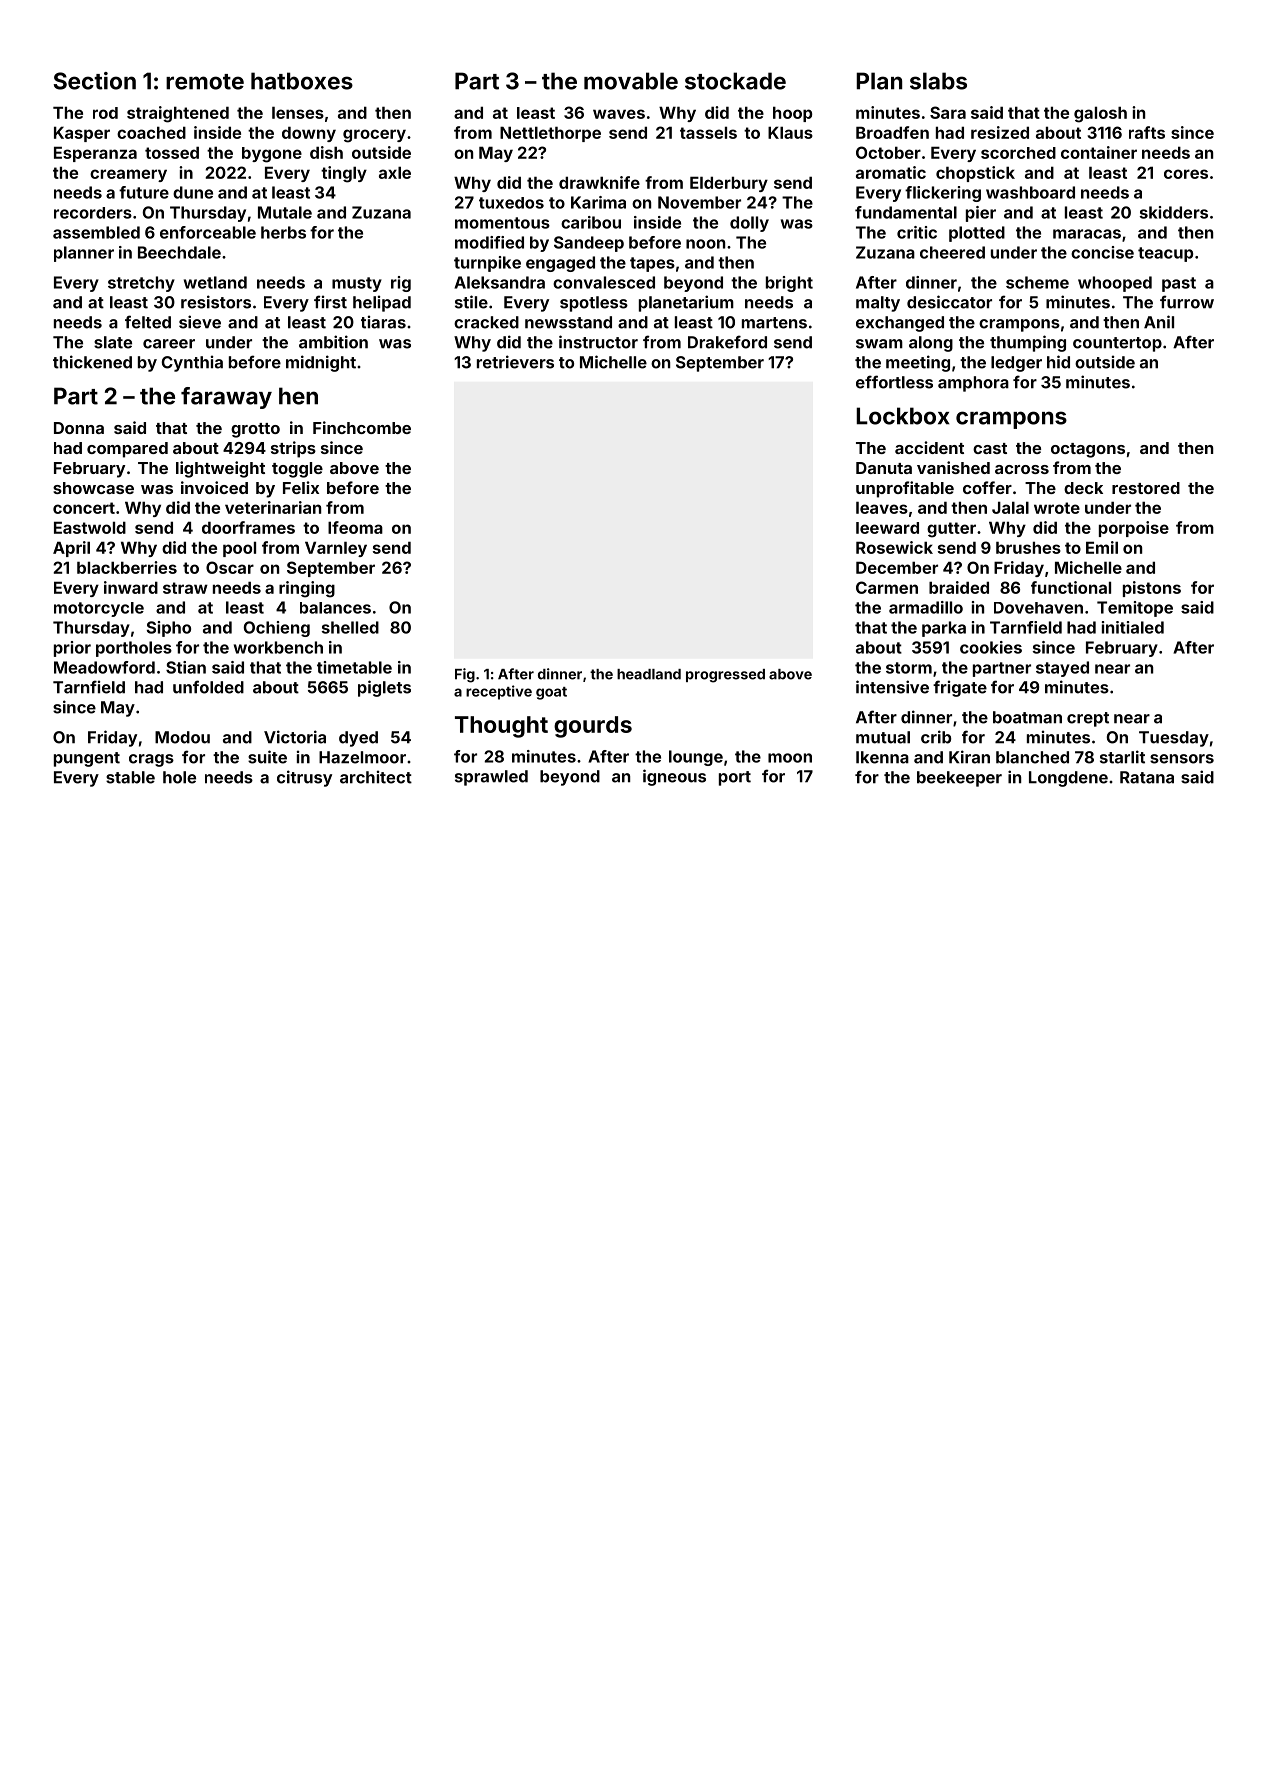 Image resolution: width=1267 pixels, height=1791 pixels. I want to click on sensors, so click(1182, 759).
